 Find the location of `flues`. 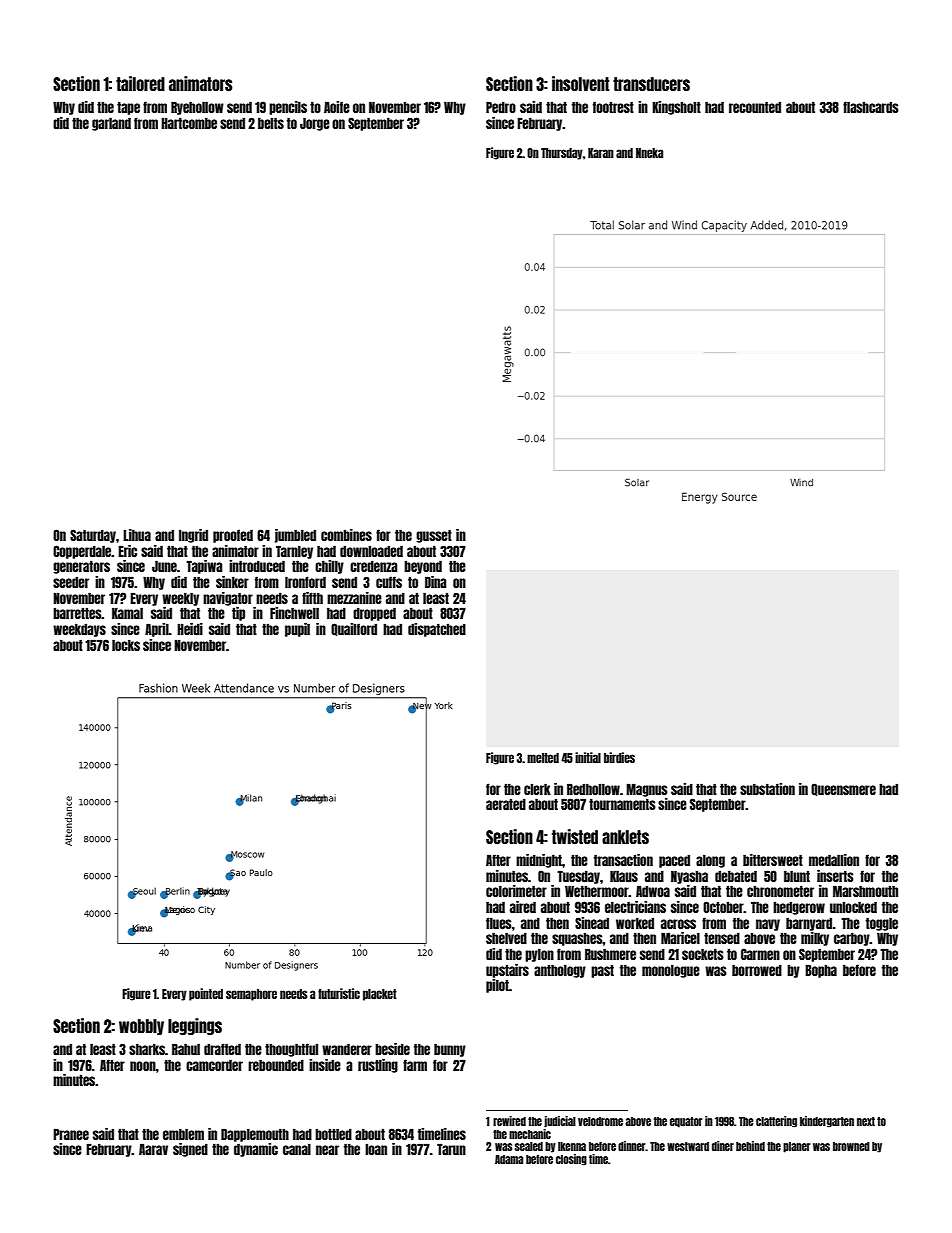

flues is located at coordinates (499, 923).
